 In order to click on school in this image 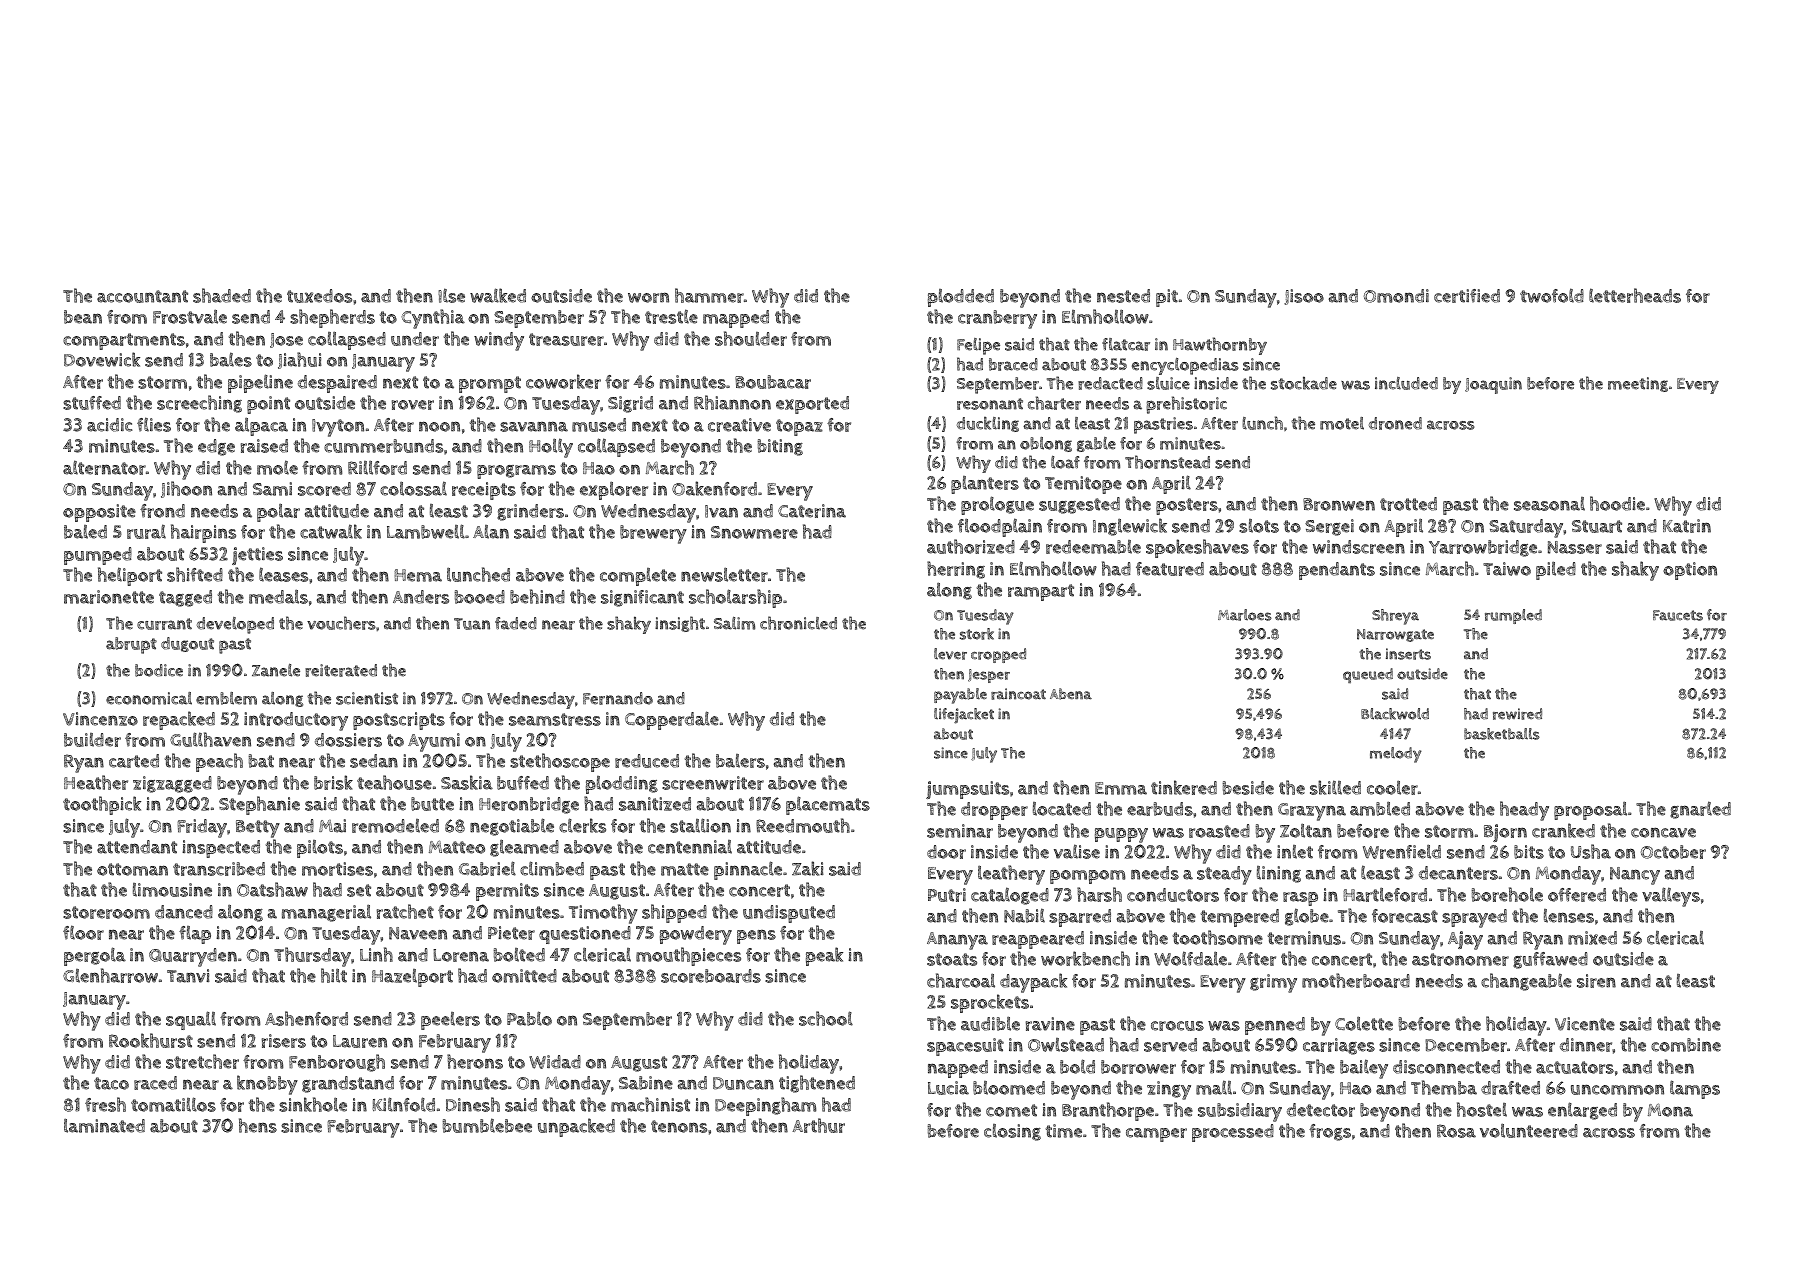, I will do `click(826, 1018)`.
